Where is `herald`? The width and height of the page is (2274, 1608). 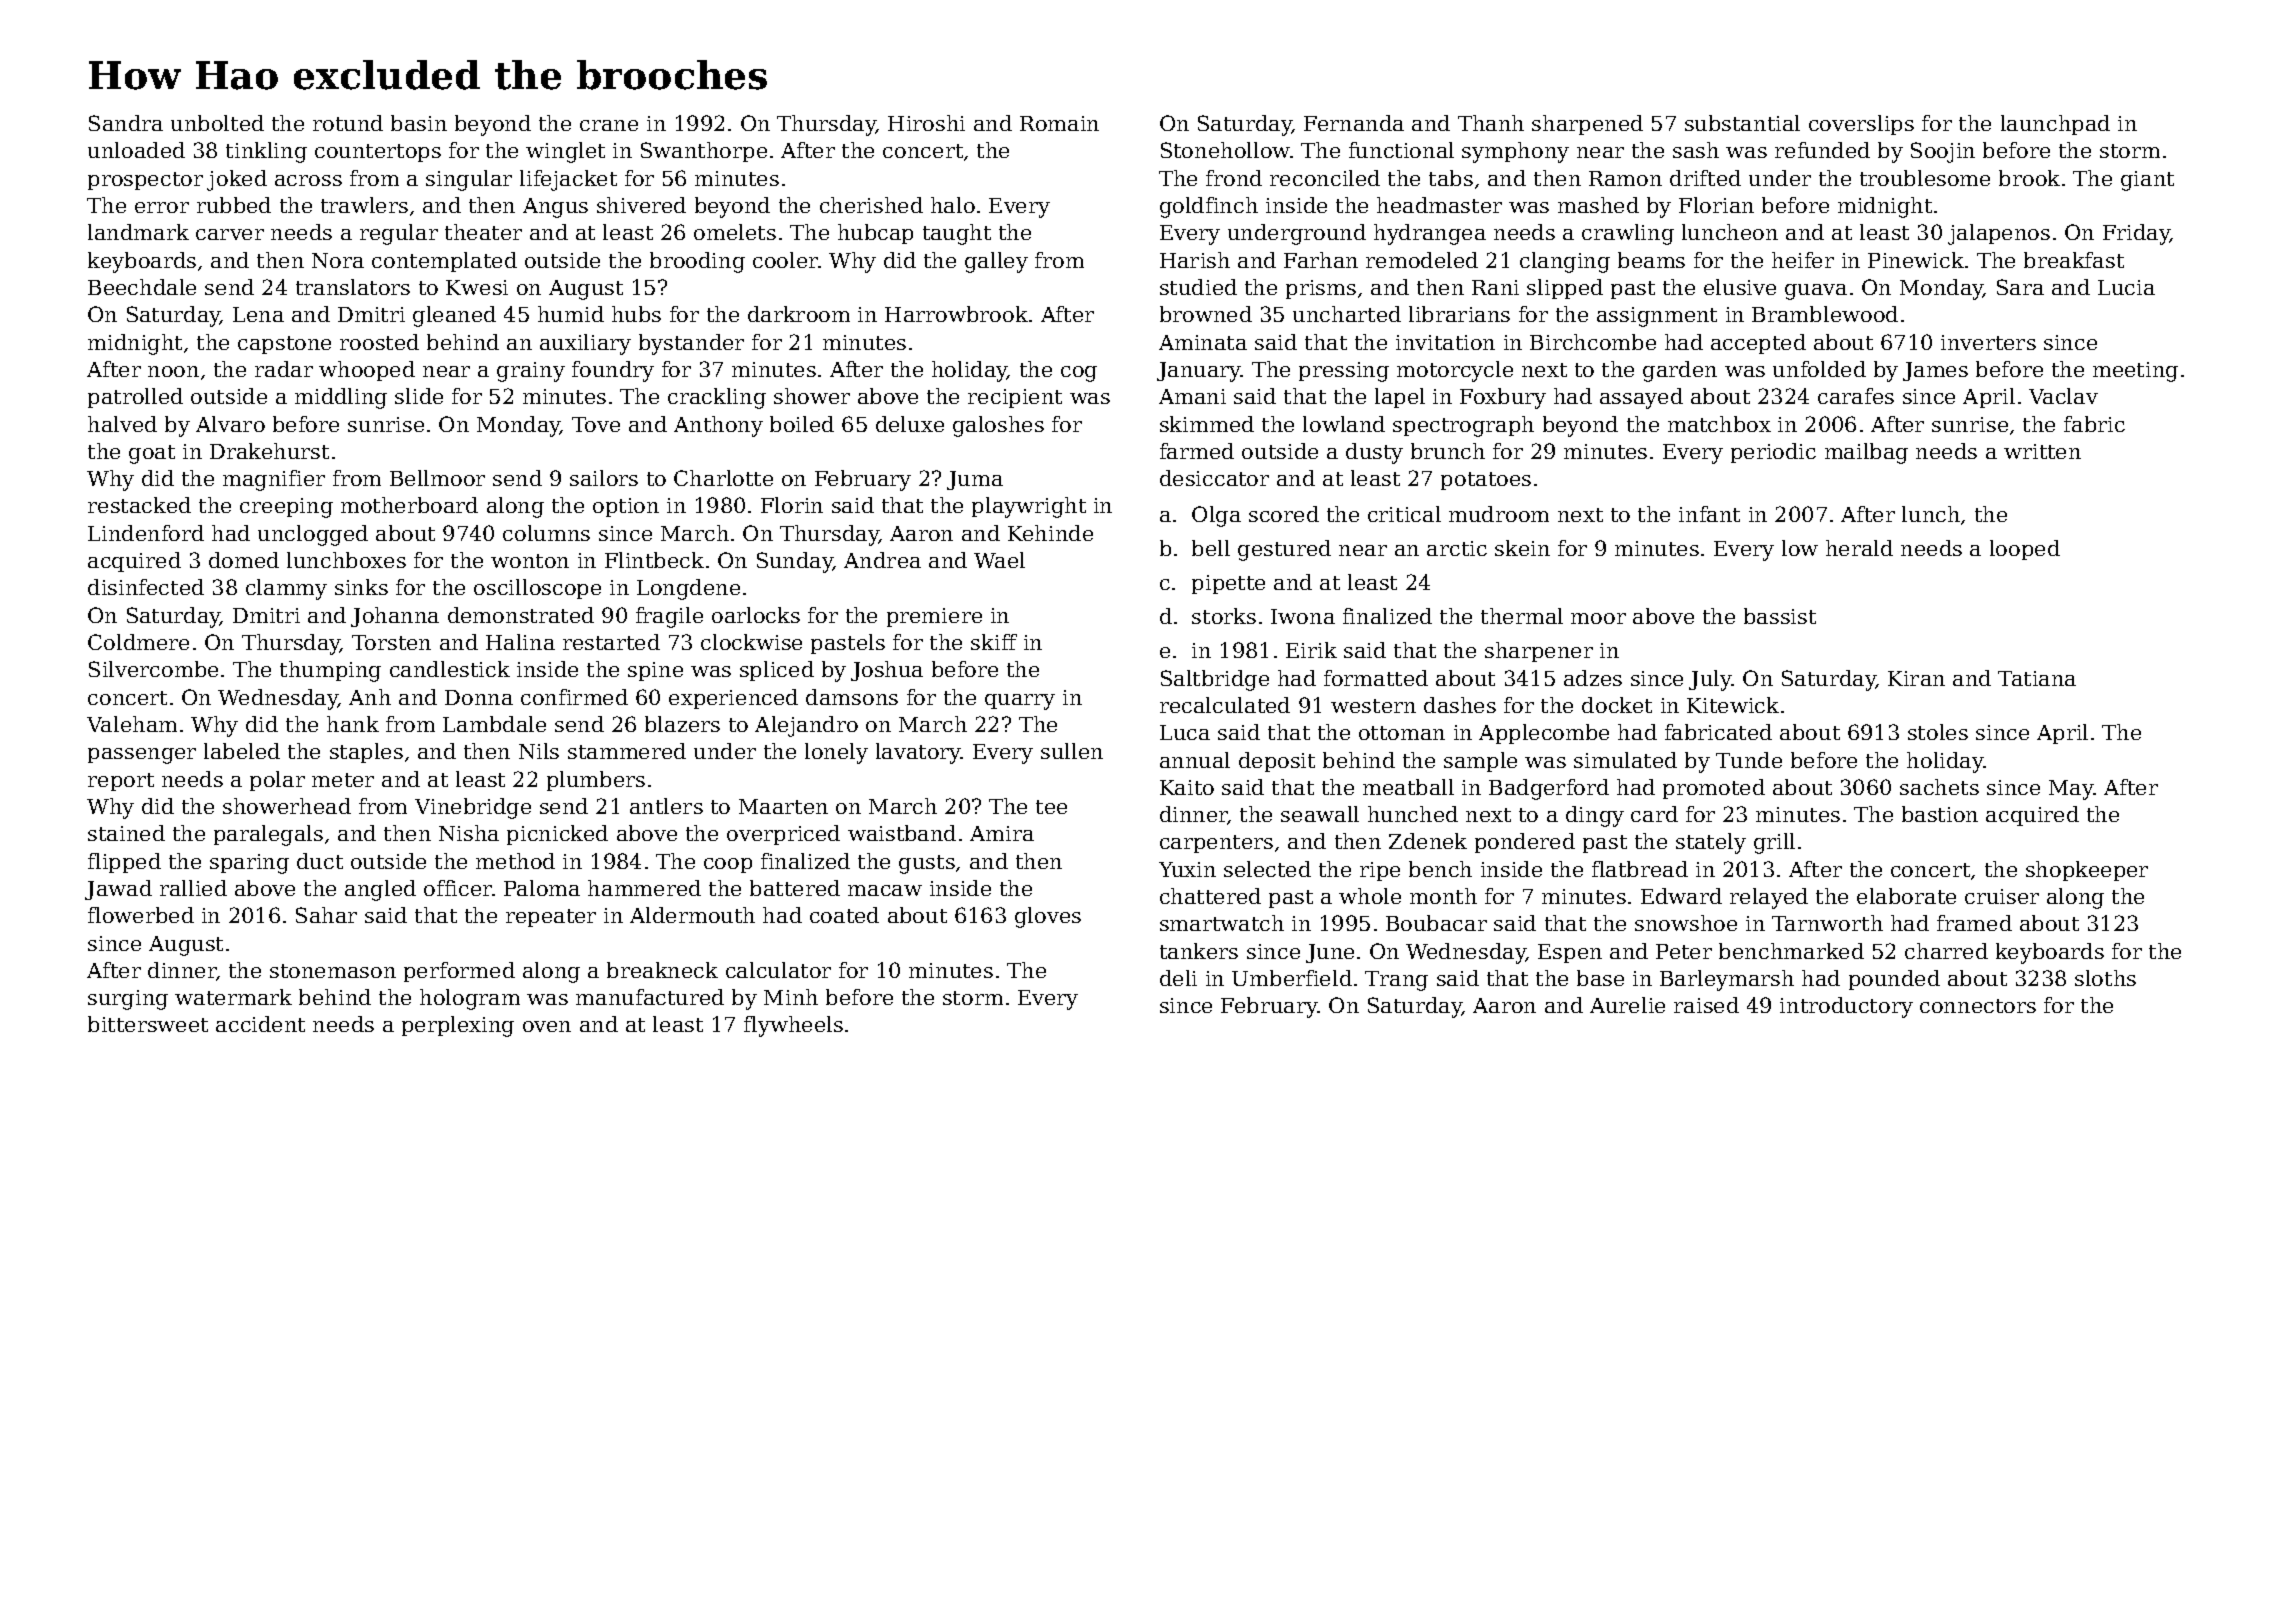 herald is located at coordinates (1859, 548).
